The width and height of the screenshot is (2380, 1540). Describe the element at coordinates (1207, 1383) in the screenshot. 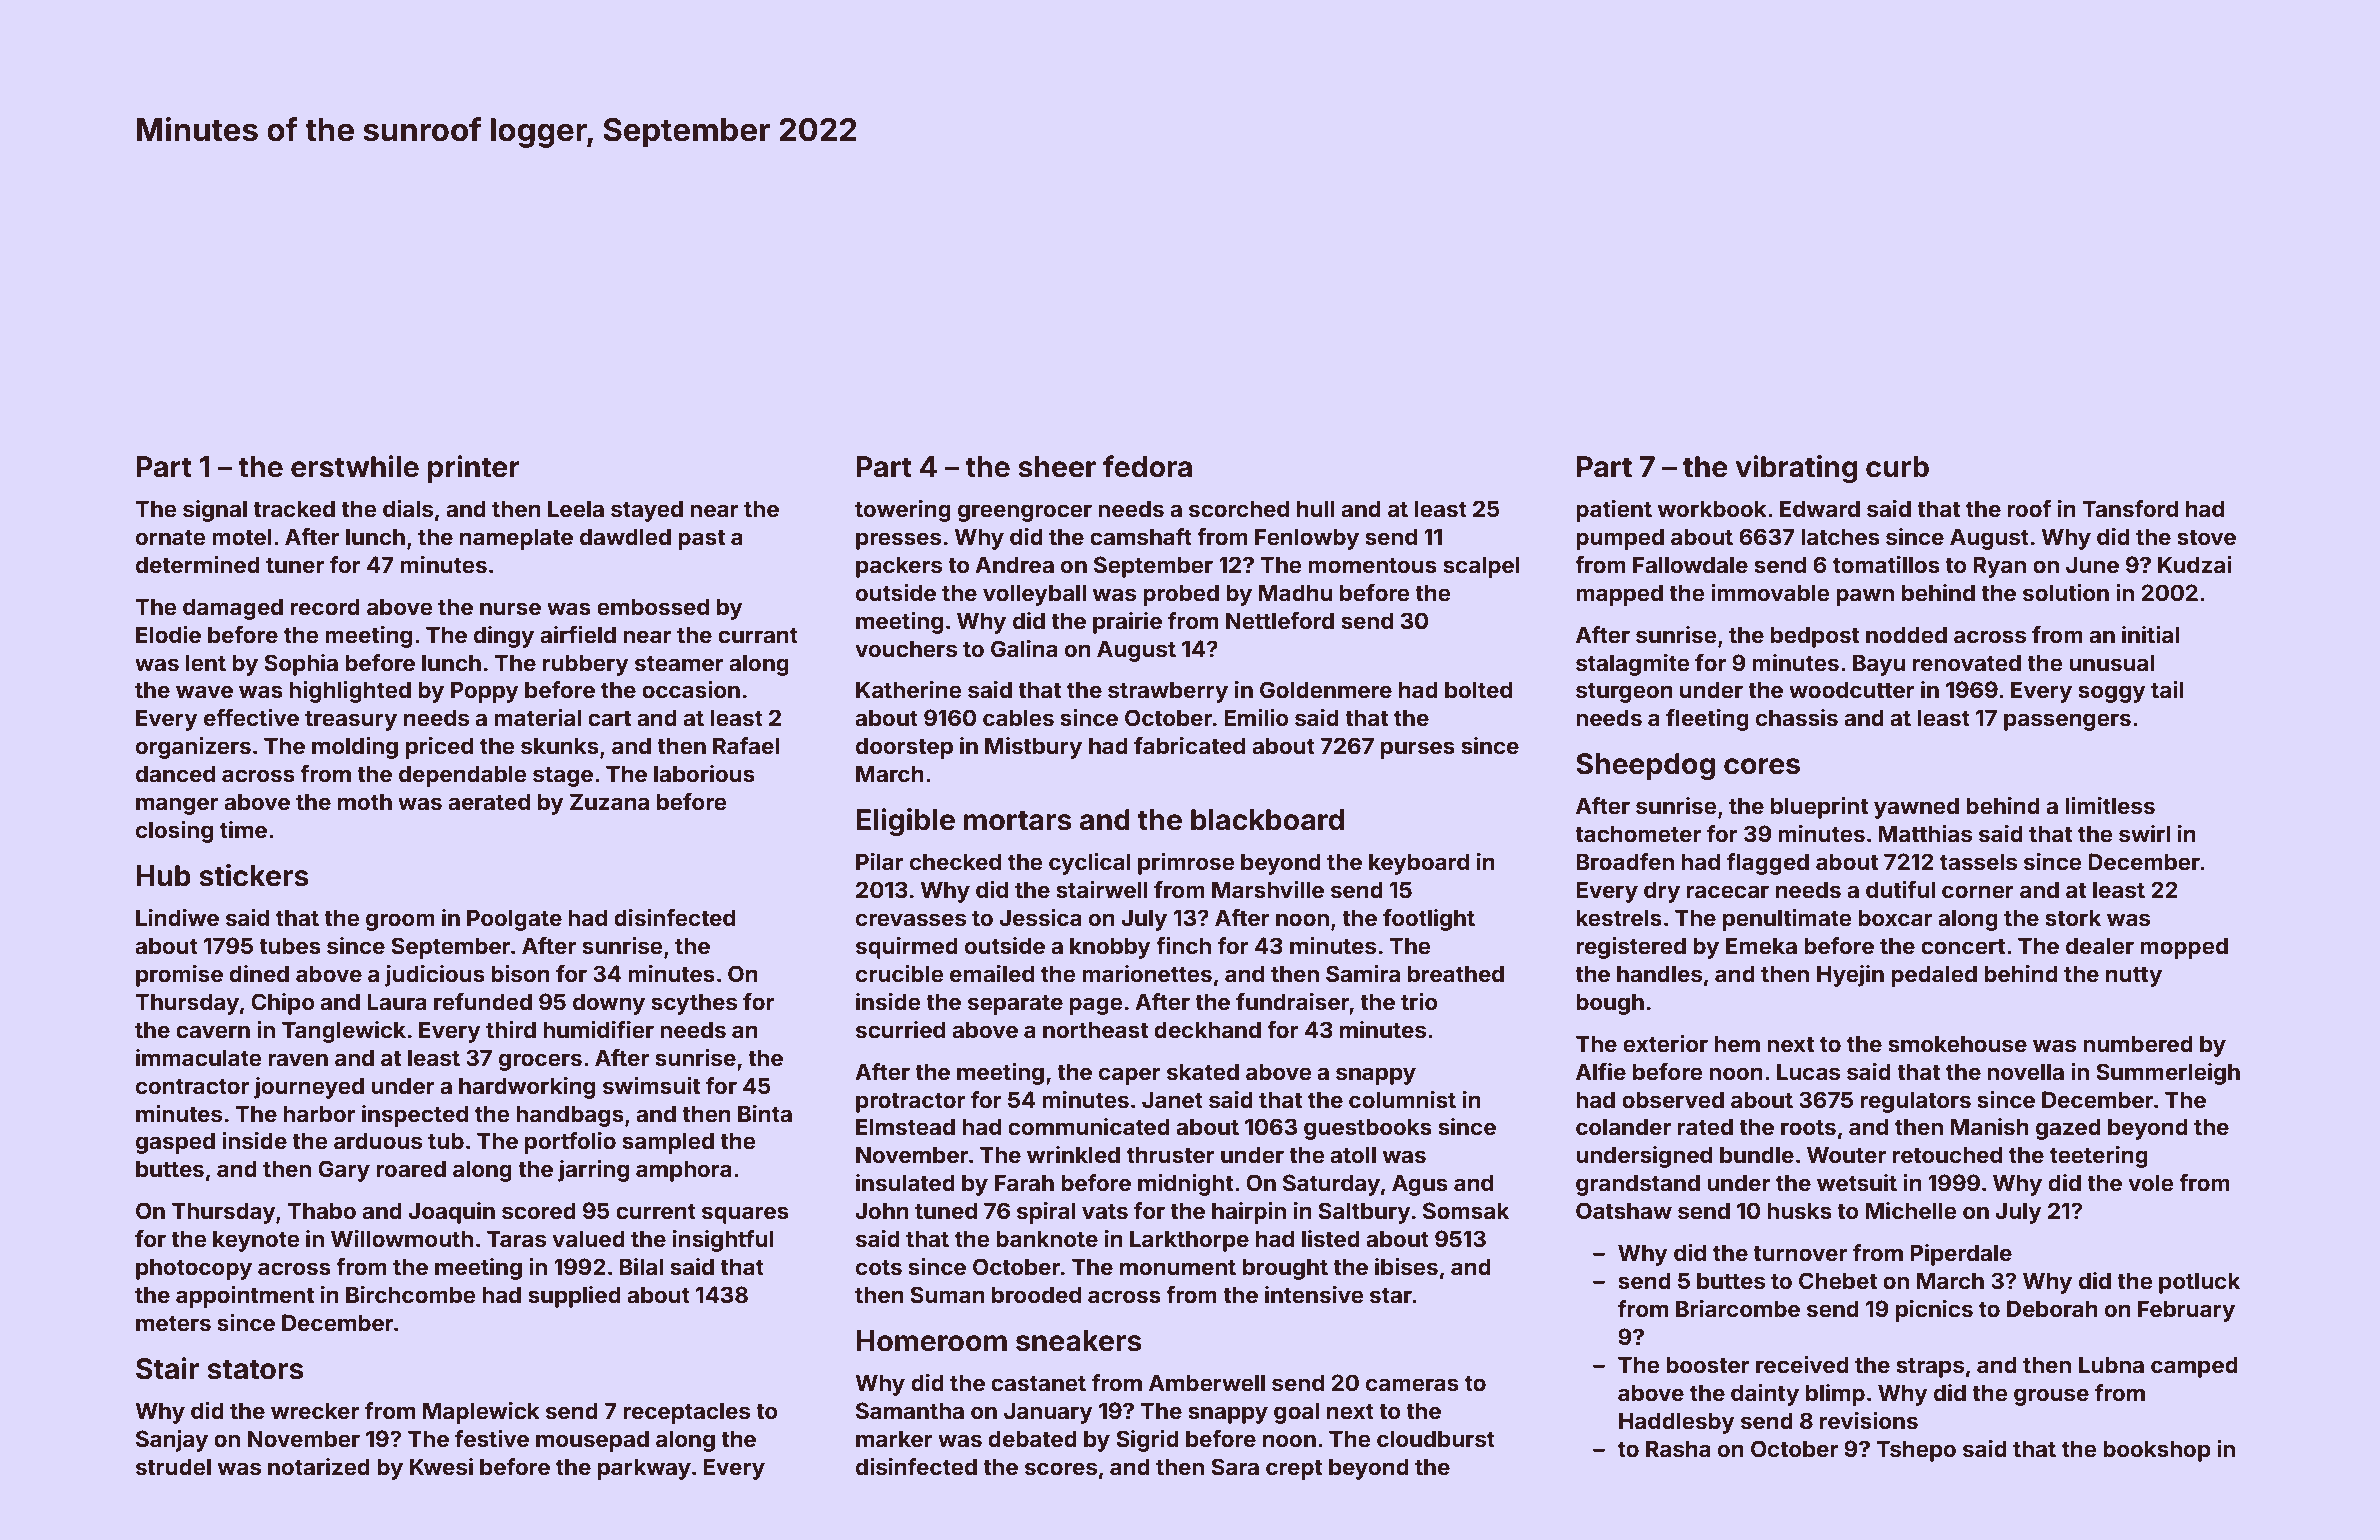

I see `Amberwell` at that location.
